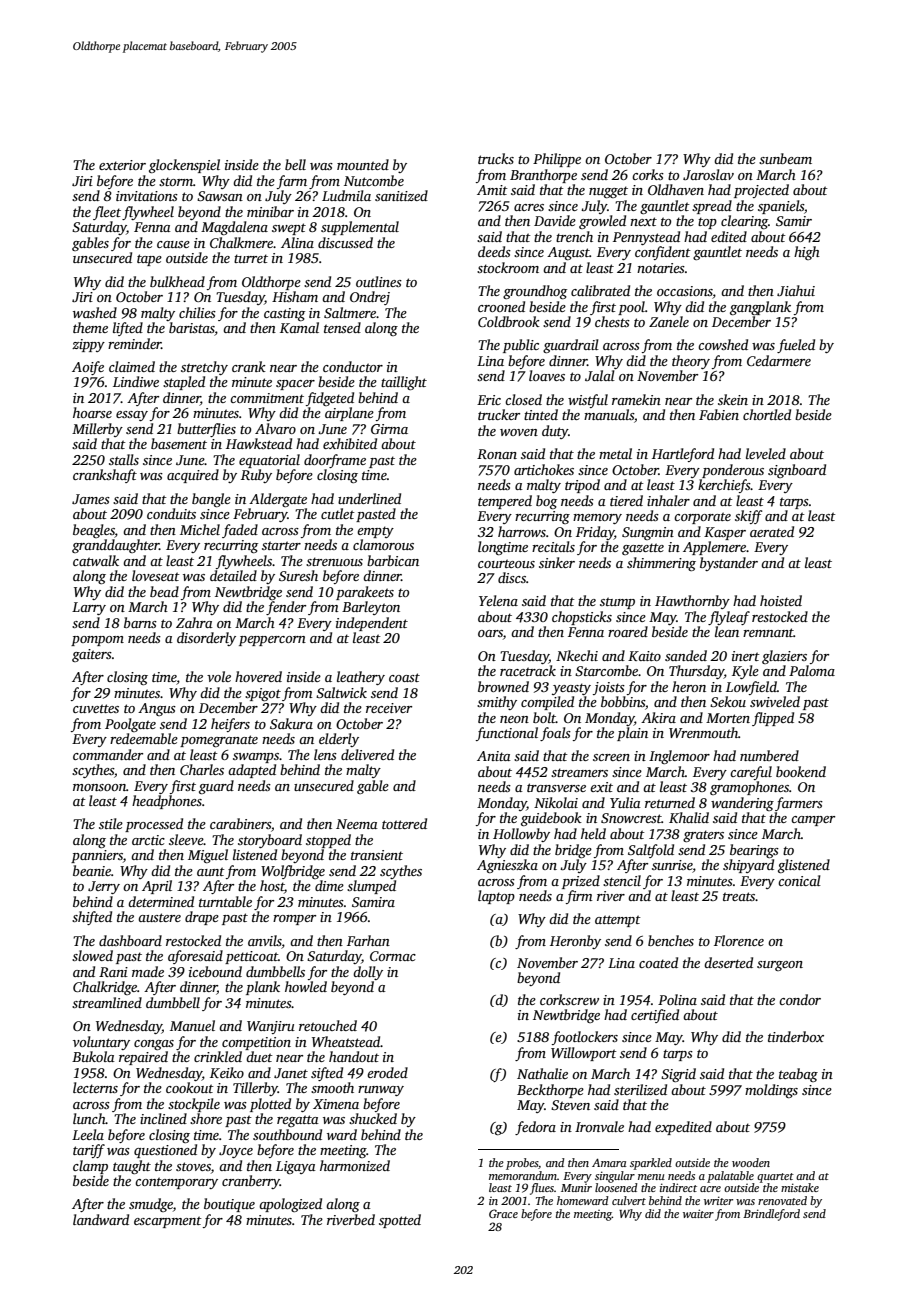  Describe the element at coordinates (751, 1162) in the document. I see `wooden` at that location.
